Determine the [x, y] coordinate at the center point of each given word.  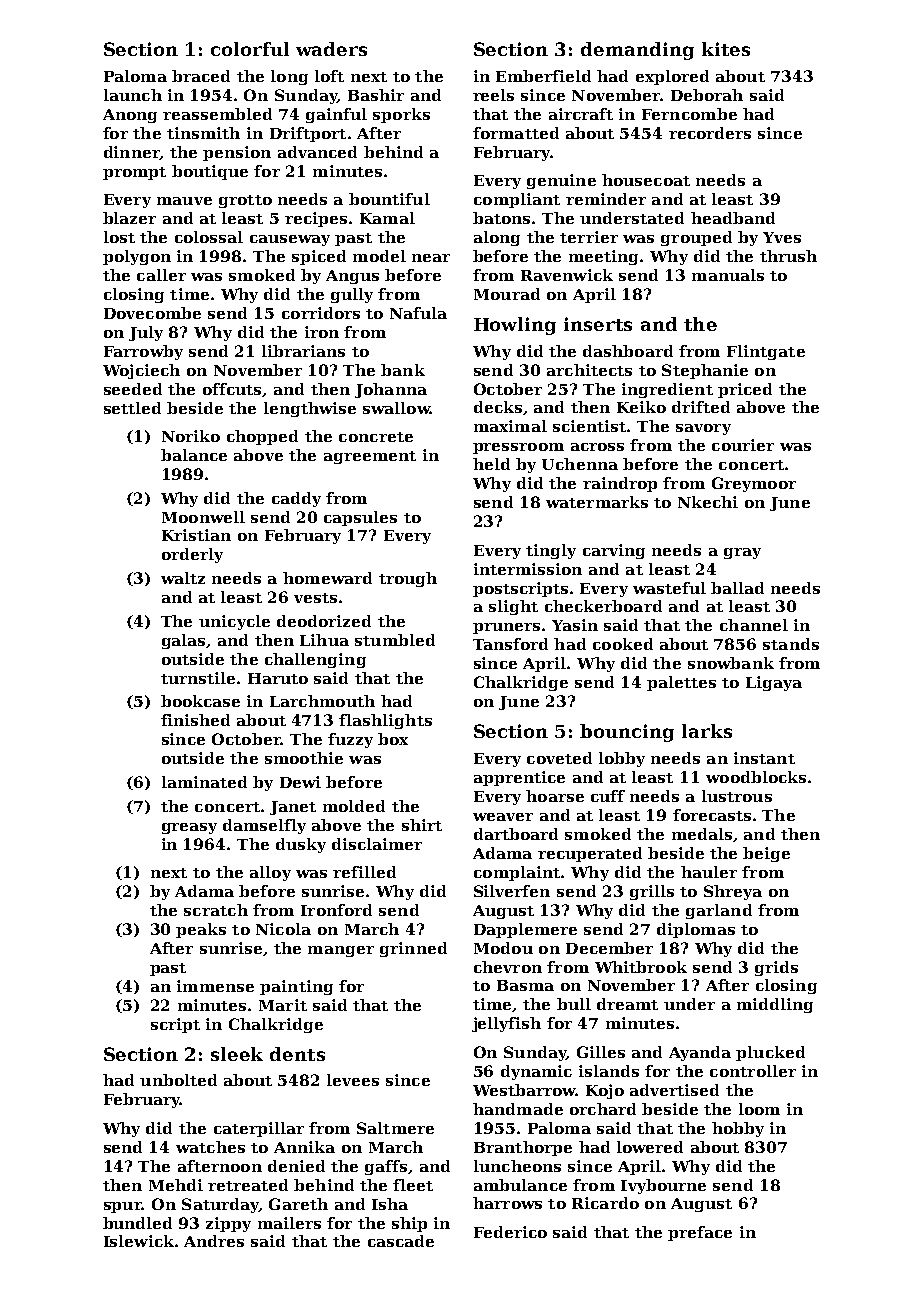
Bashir [376, 95]
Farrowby [143, 352]
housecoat [646, 180]
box [393, 739]
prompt [134, 173]
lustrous [737, 796]
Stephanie [705, 371]
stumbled [395, 640]
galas [183, 641]
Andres [214, 1241]
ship [409, 1224]
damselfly [264, 826]
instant [764, 758]
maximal [510, 426]
